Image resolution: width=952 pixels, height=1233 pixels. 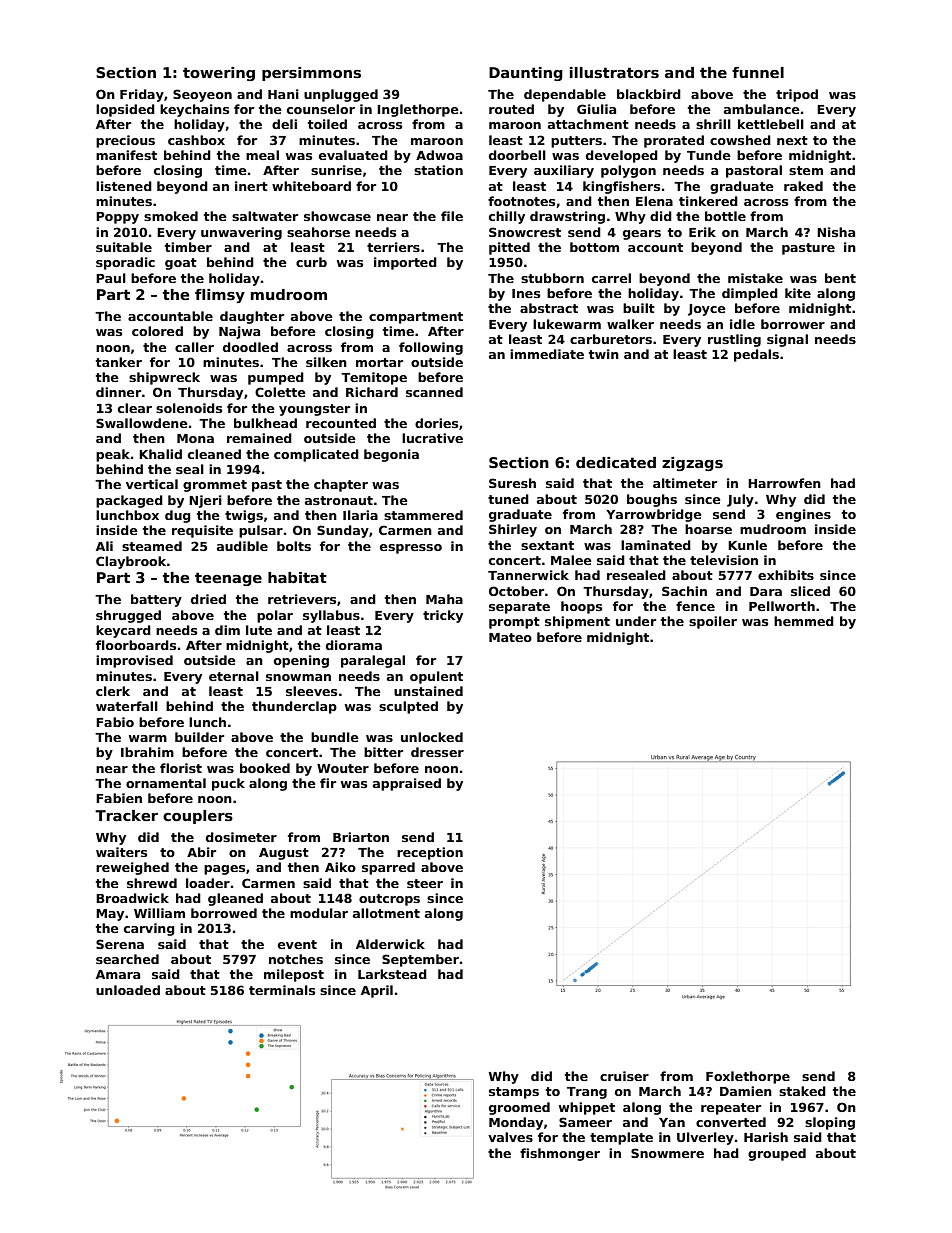 What do you see at coordinates (294, 975) in the screenshot?
I see `milepost` at bounding box center [294, 975].
